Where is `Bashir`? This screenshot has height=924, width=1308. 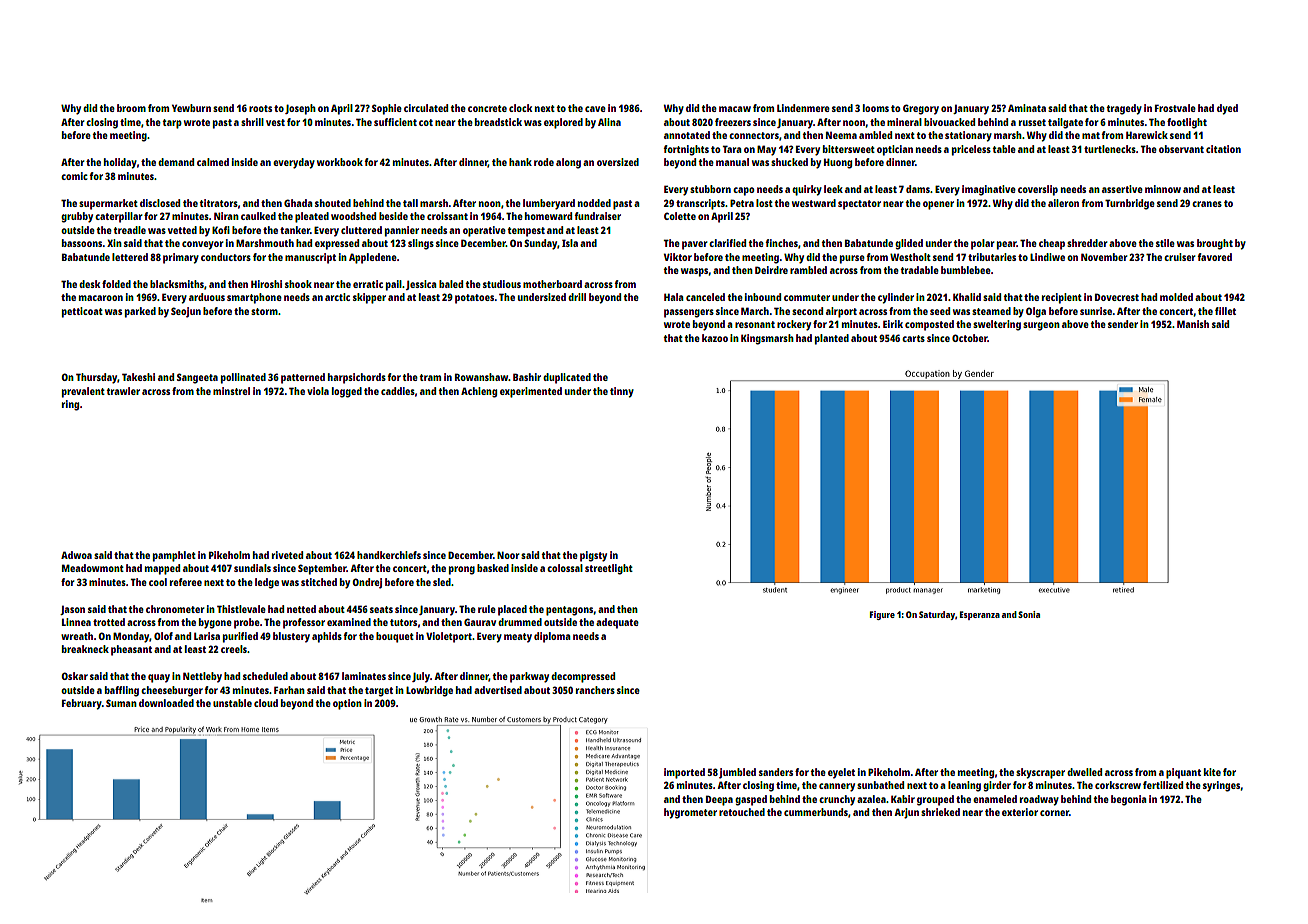 Bashir is located at coordinates (527, 377).
